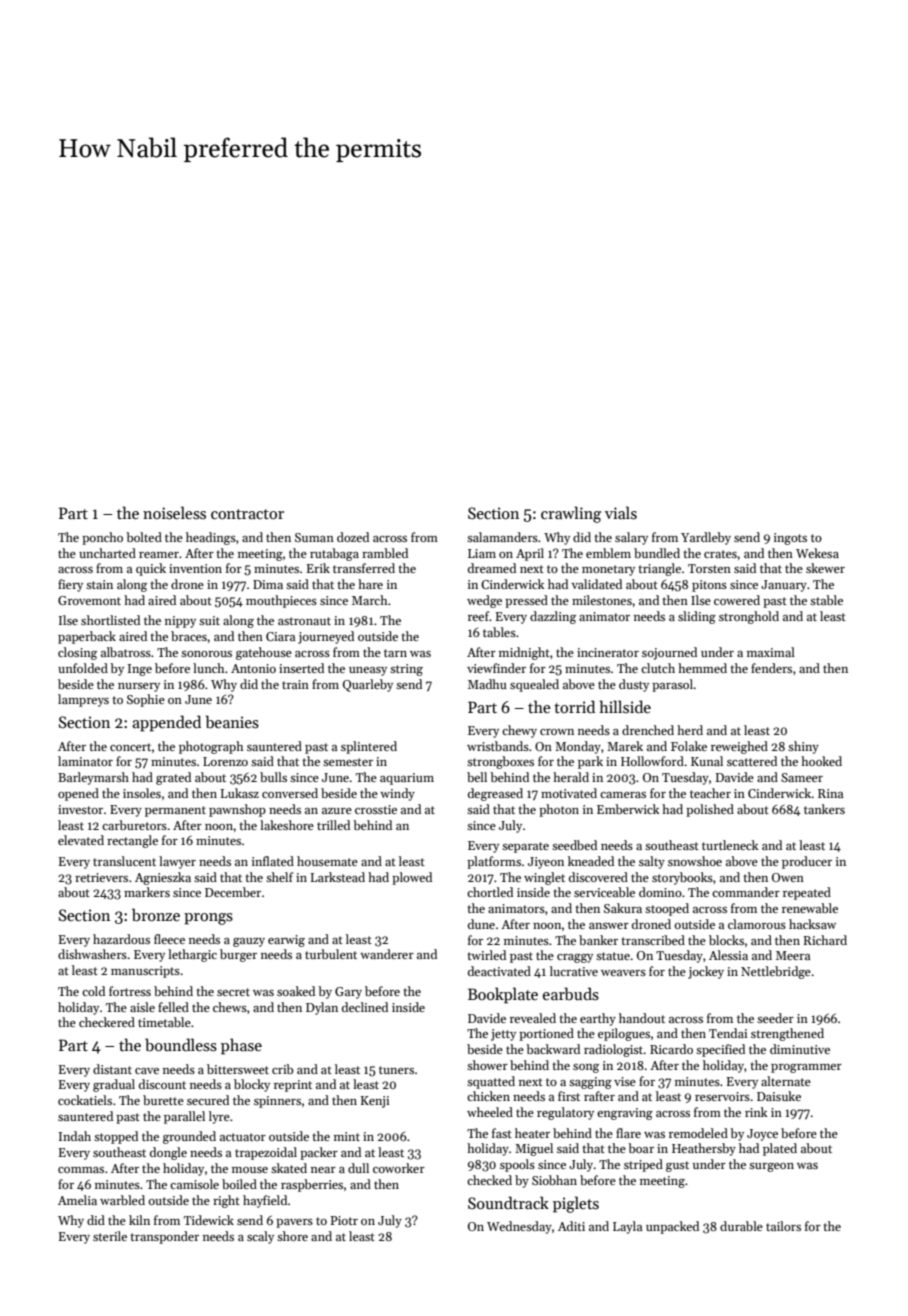  I want to click on stopped, so click(116, 1137).
